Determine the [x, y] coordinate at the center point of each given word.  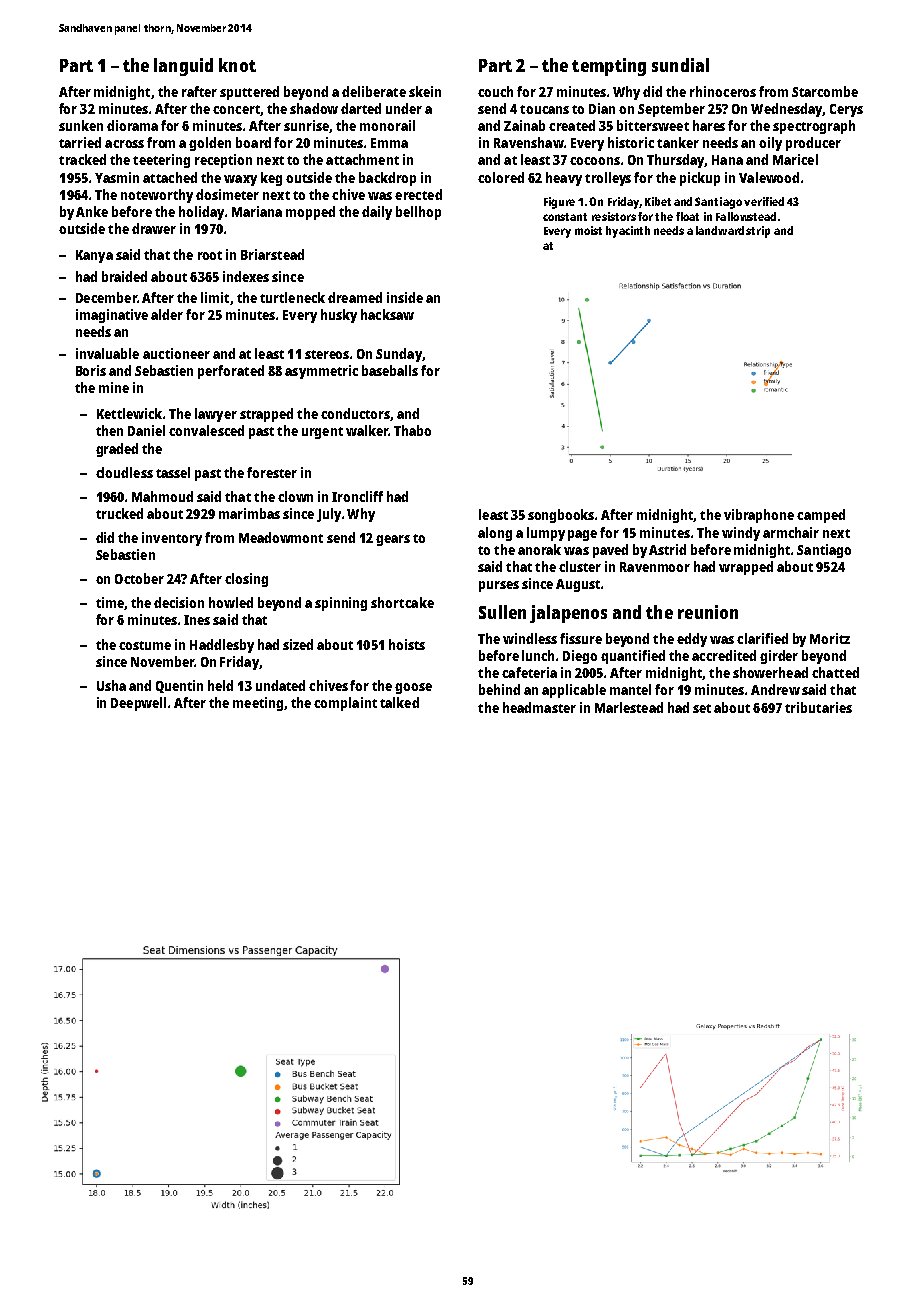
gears [393, 540]
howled [231, 602]
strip [758, 232]
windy [741, 534]
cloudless [124, 472]
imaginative [112, 316]
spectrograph [814, 127]
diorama [132, 125]
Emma [389, 143]
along [495, 534]
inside [405, 297]
